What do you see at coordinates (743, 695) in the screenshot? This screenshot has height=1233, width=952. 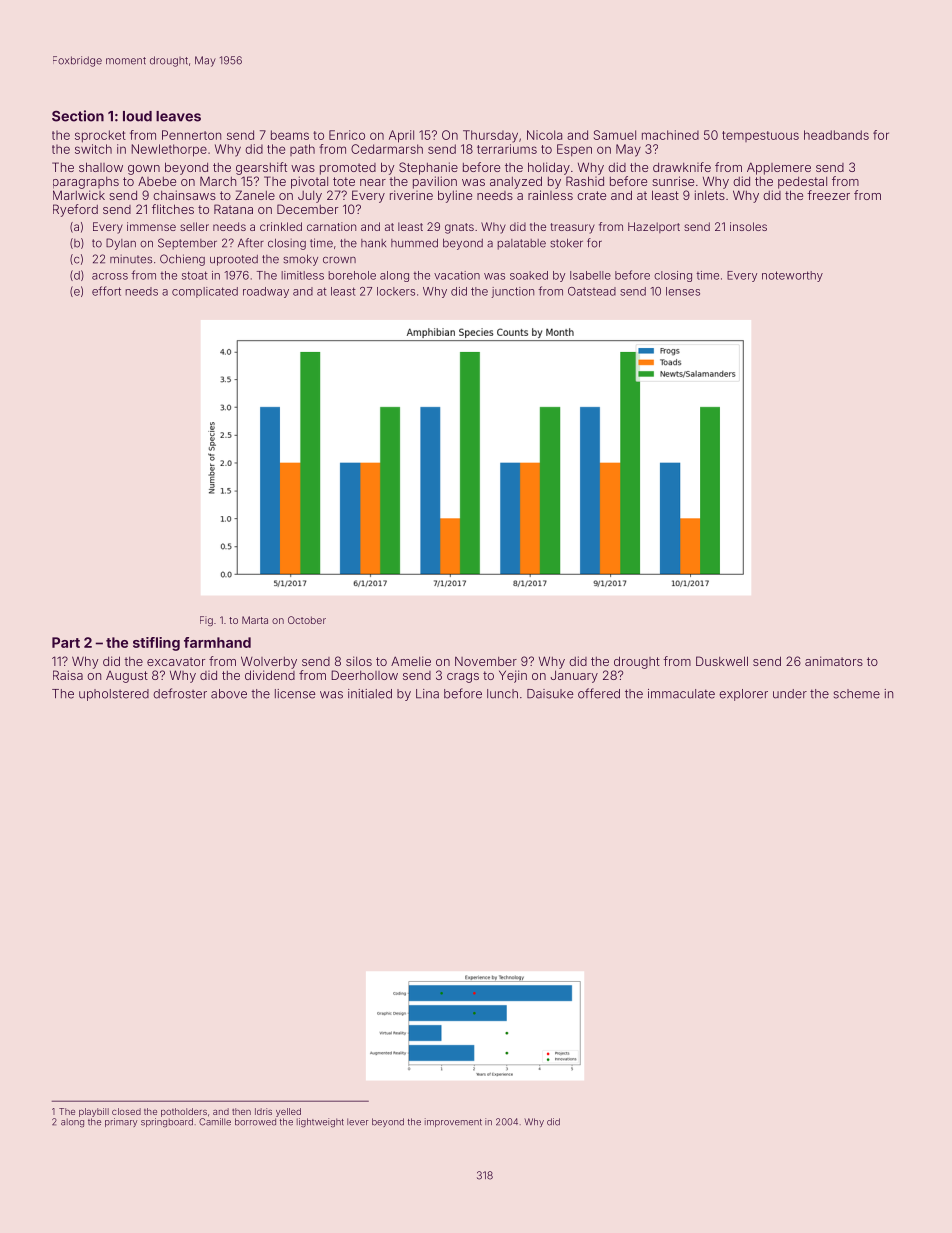 I see `explorer` at bounding box center [743, 695].
